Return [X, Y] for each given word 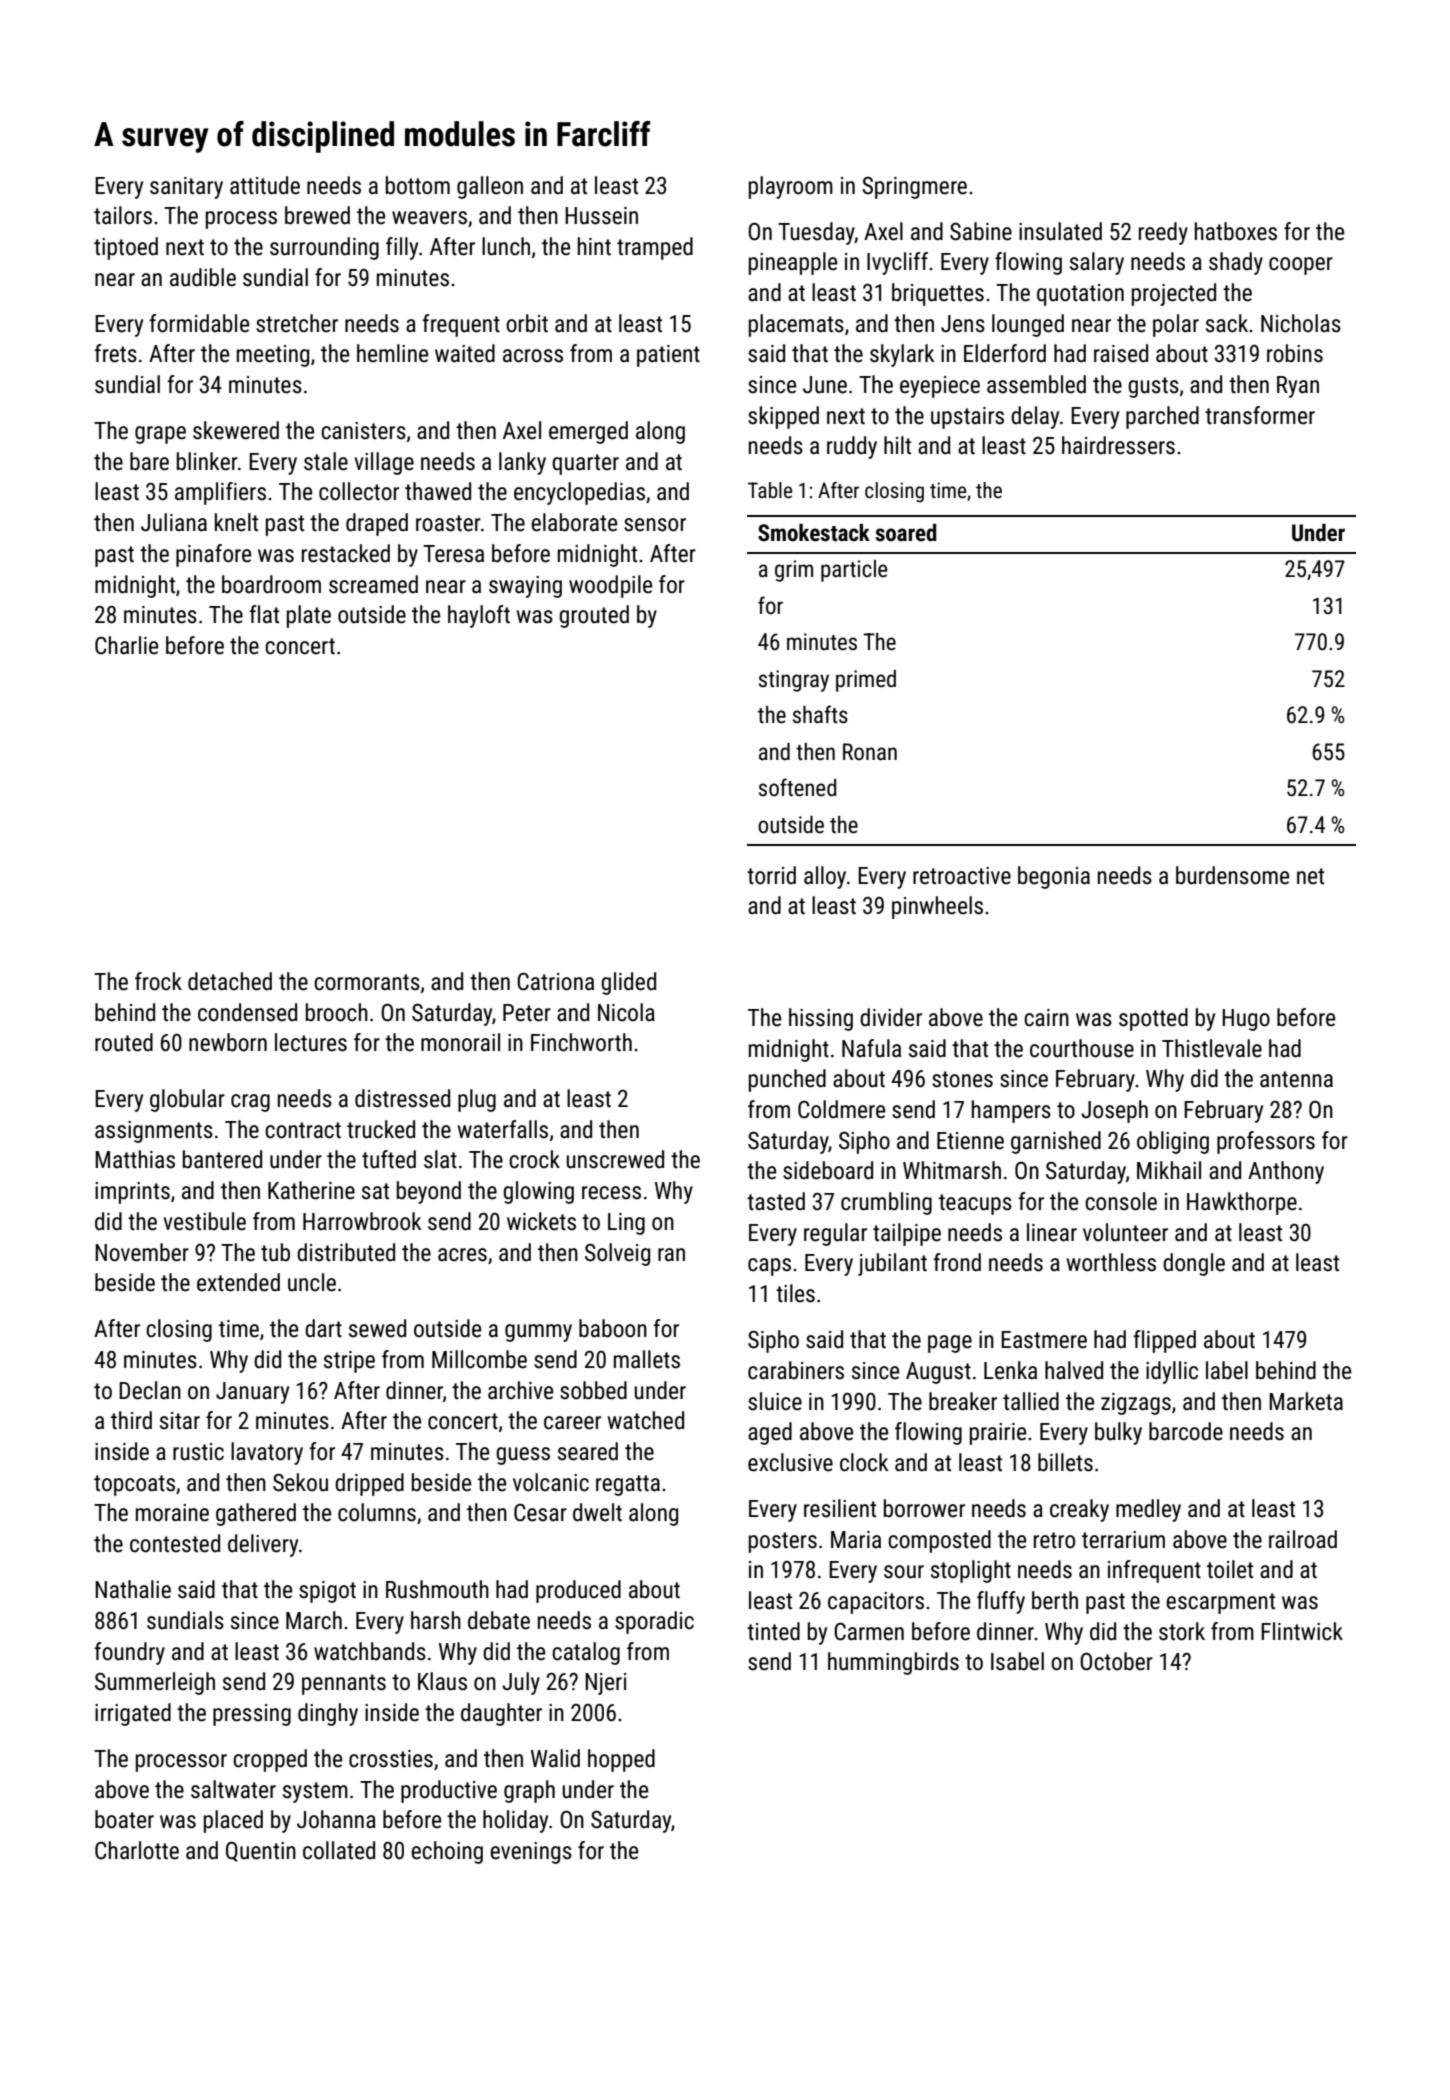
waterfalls [502, 1129]
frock [158, 981]
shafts [820, 714]
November [142, 1252]
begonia [1054, 877]
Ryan [1298, 387]
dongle [1194, 1264]
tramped [655, 248]
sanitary [186, 188]
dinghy [328, 1714]
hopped [621, 1760]
